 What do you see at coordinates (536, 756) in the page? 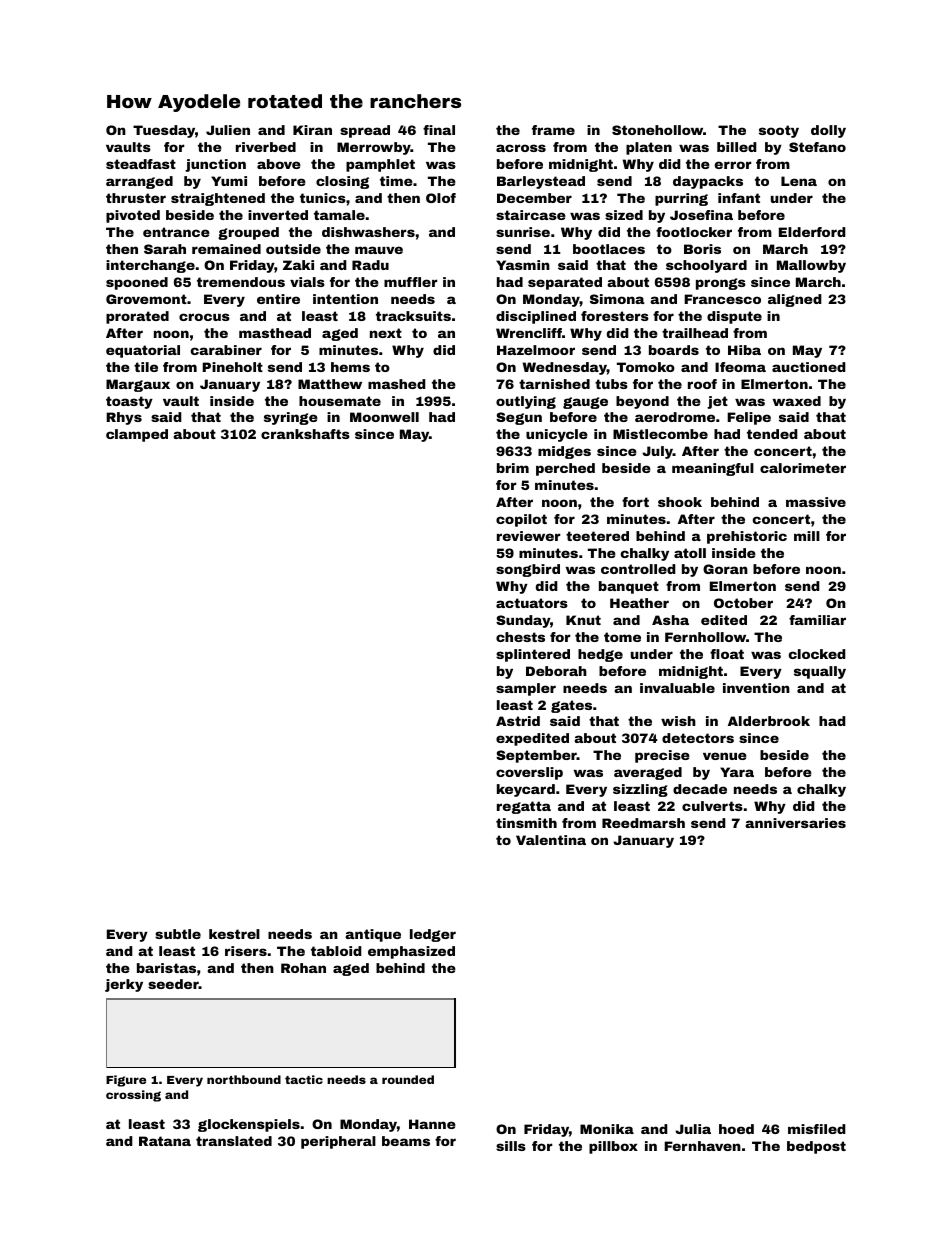
I see `September` at bounding box center [536, 756].
